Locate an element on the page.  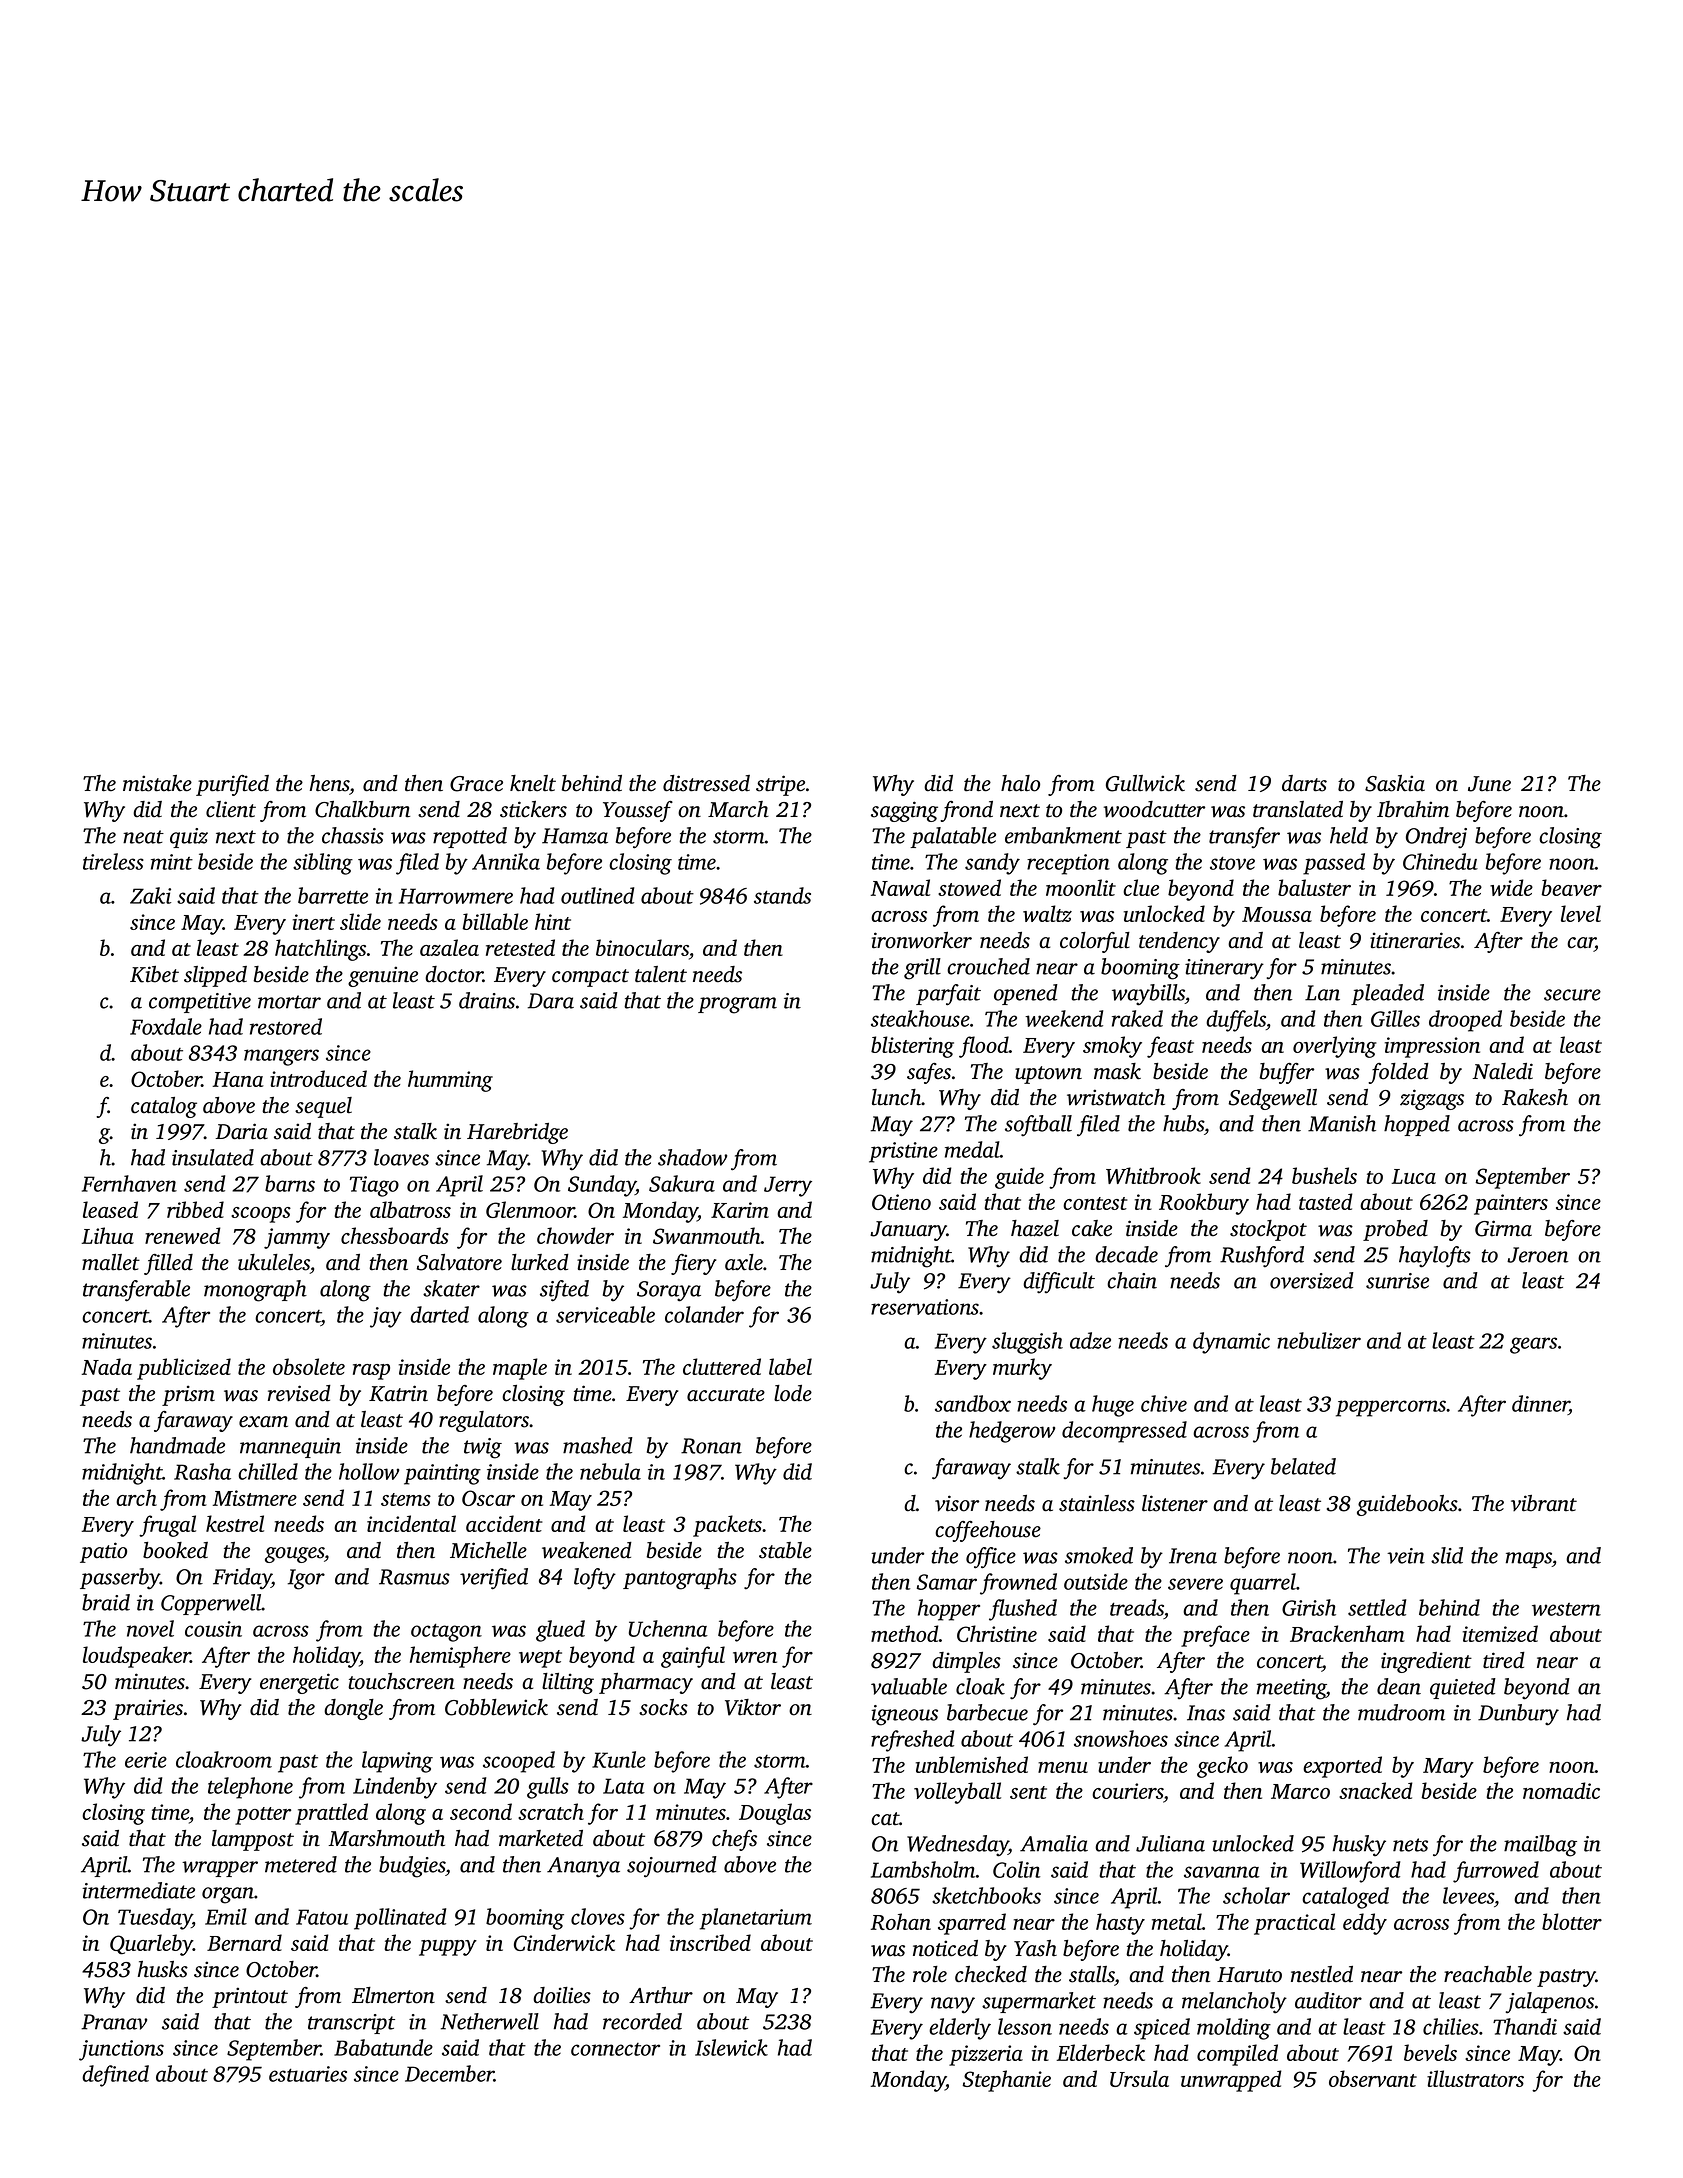
hens is located at coordinates (329, 783).
